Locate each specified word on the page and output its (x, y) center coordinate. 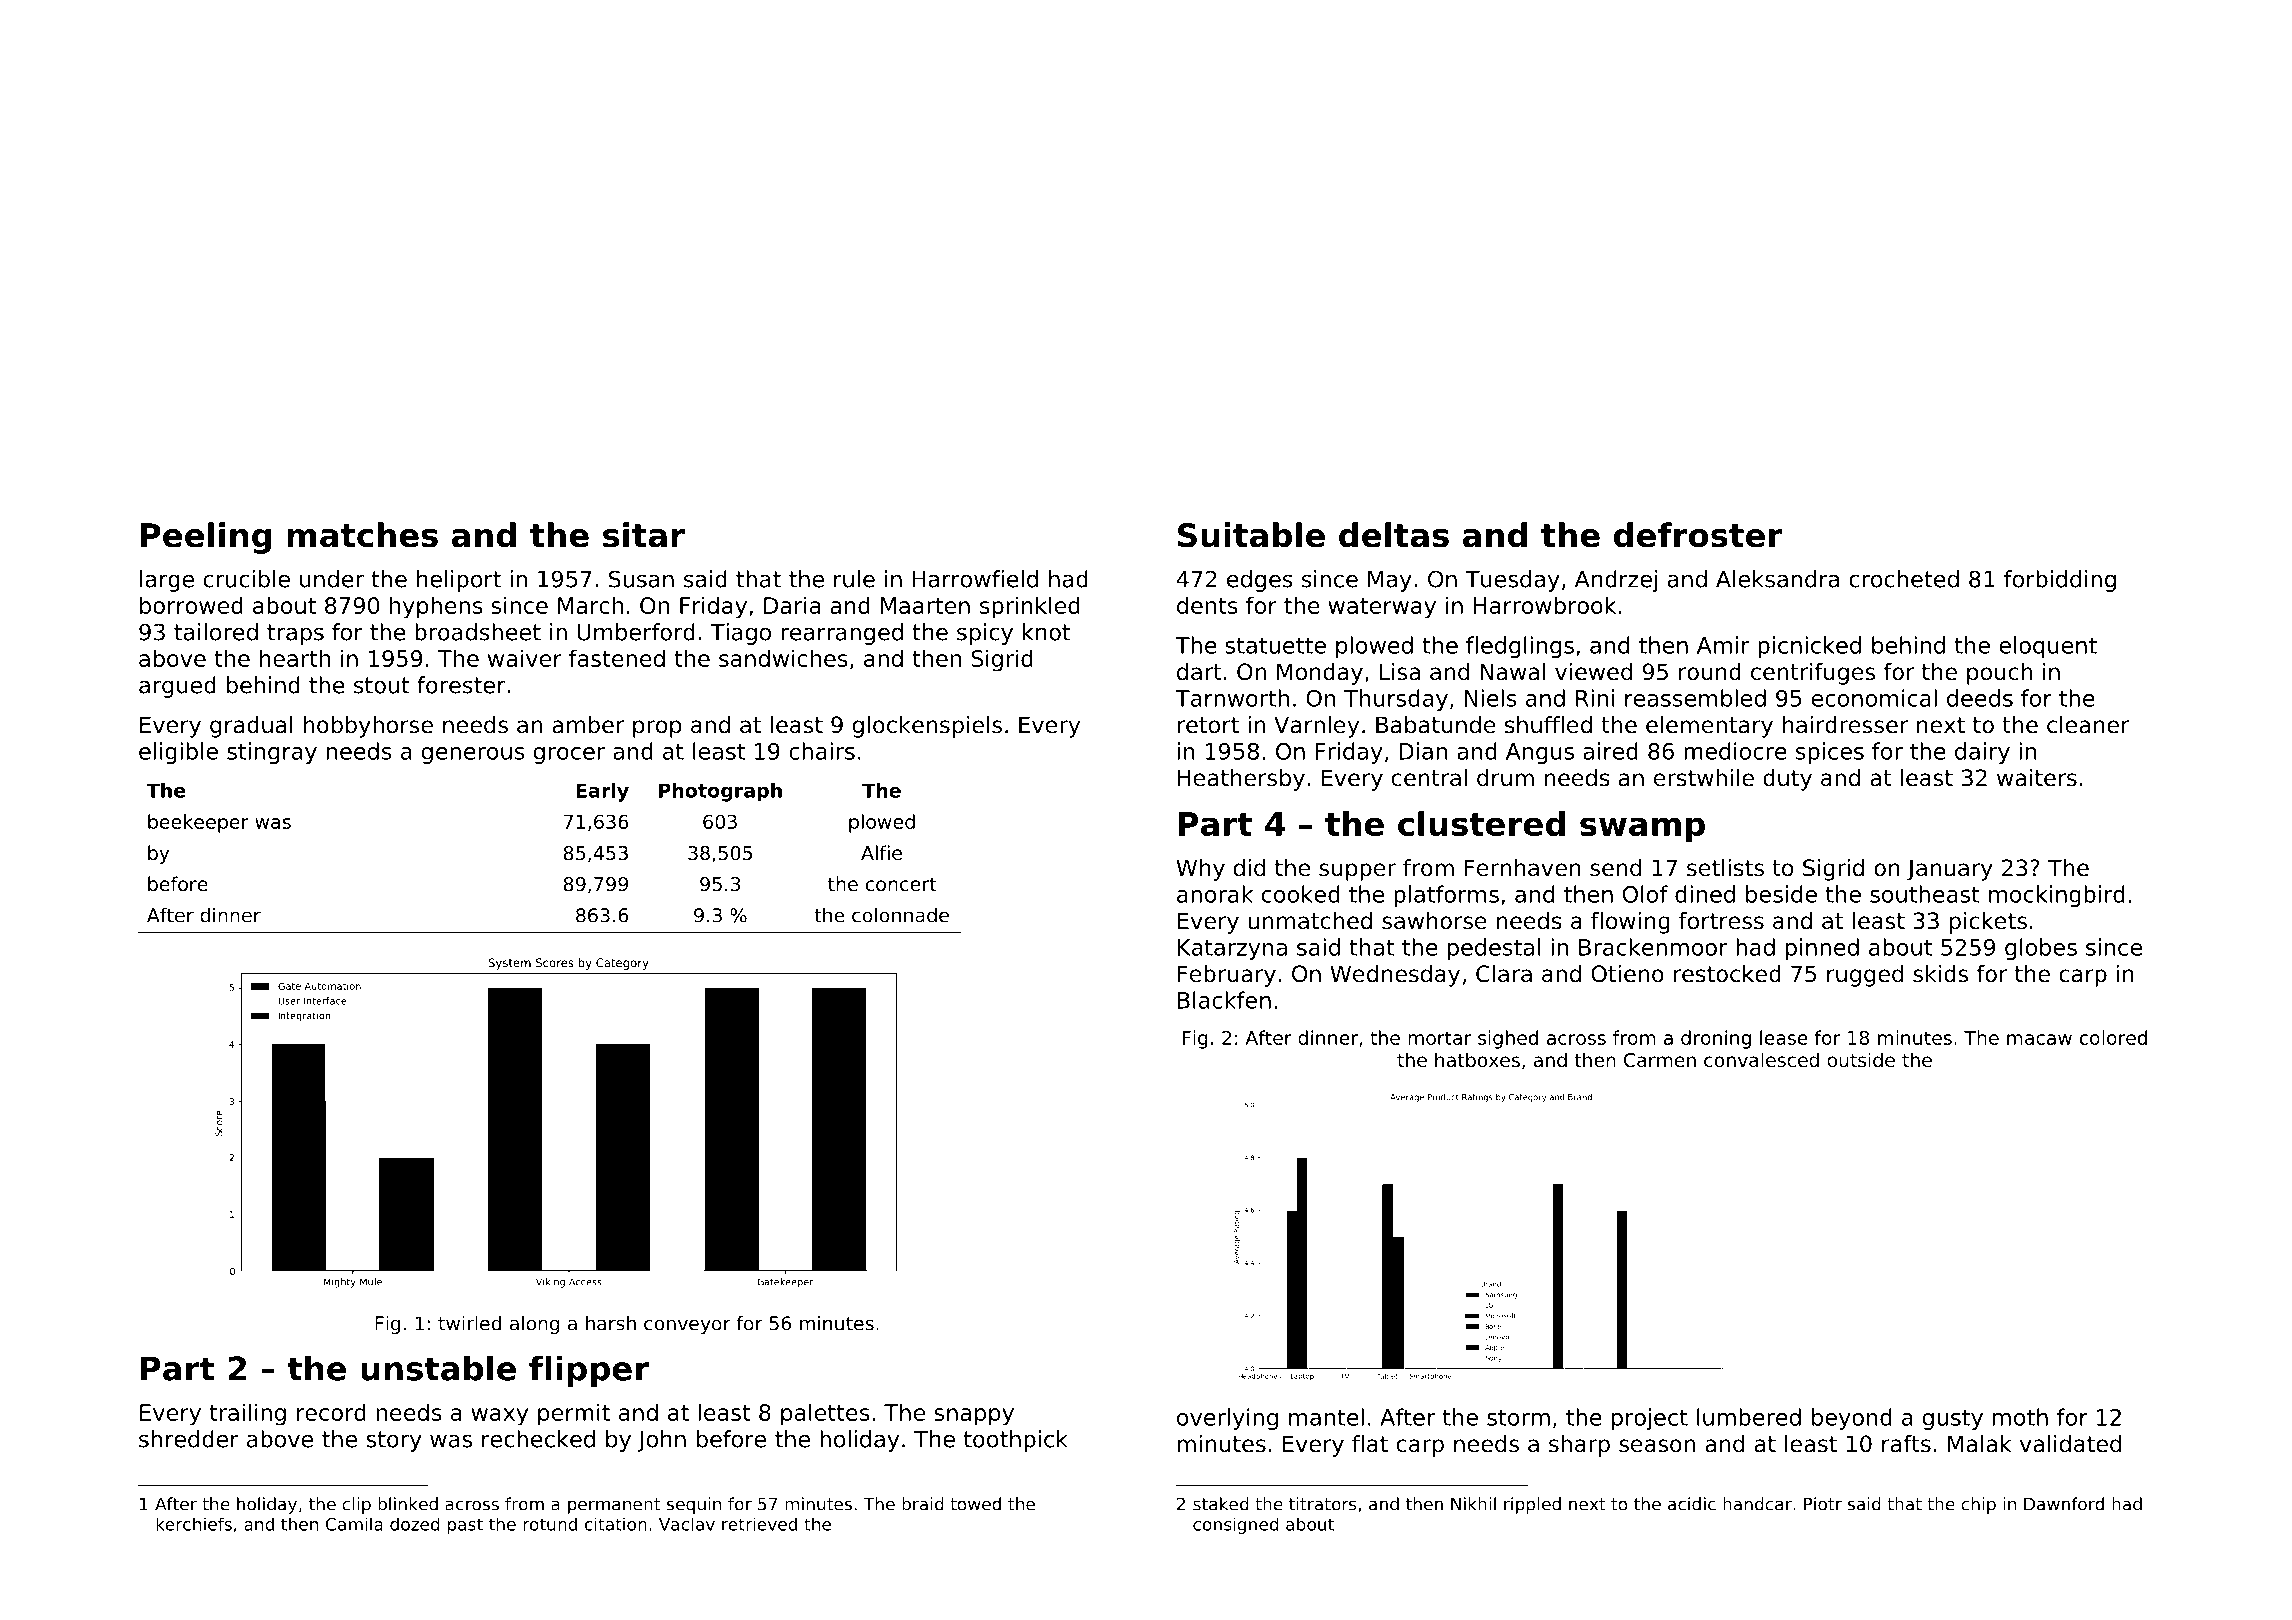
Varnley (1316, 727)
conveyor (687, 1326)
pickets (1988, 923)
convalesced (1761, 1059)
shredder (189, 1439)
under (332, 579)
